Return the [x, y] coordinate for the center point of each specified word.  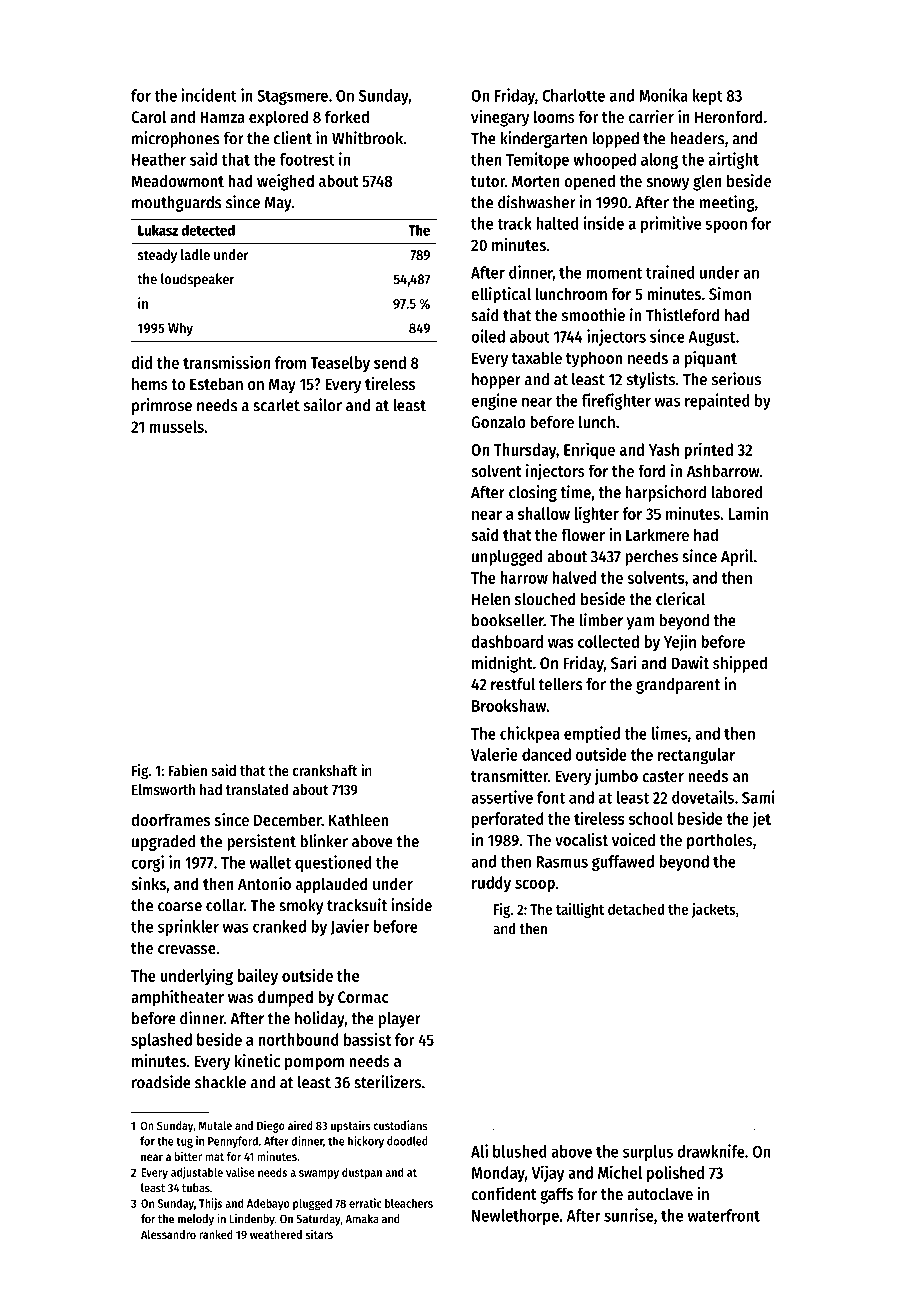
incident [209, 95]
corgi [147, 863]
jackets [714, 910]
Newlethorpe [515, 1217]
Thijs [210, 1204]
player [400, 1020]
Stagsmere [292, 97]
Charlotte [573, 95]
